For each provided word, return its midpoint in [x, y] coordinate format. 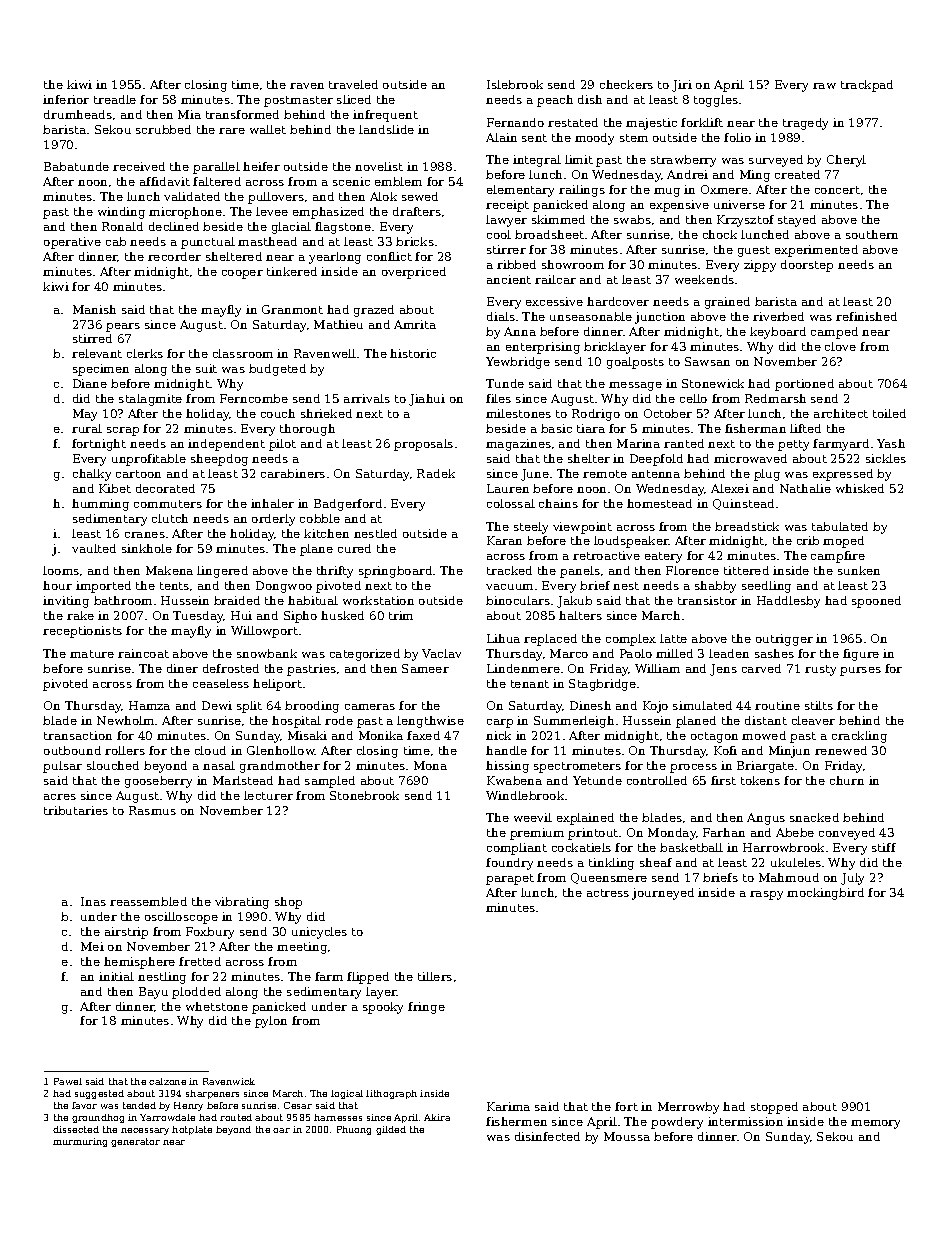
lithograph [391, 1094]
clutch [170, 518]
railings [582, 191]
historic [413, 353]
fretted [200, 961]
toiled [889, 413]
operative [72, 243]
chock [720, 234]
